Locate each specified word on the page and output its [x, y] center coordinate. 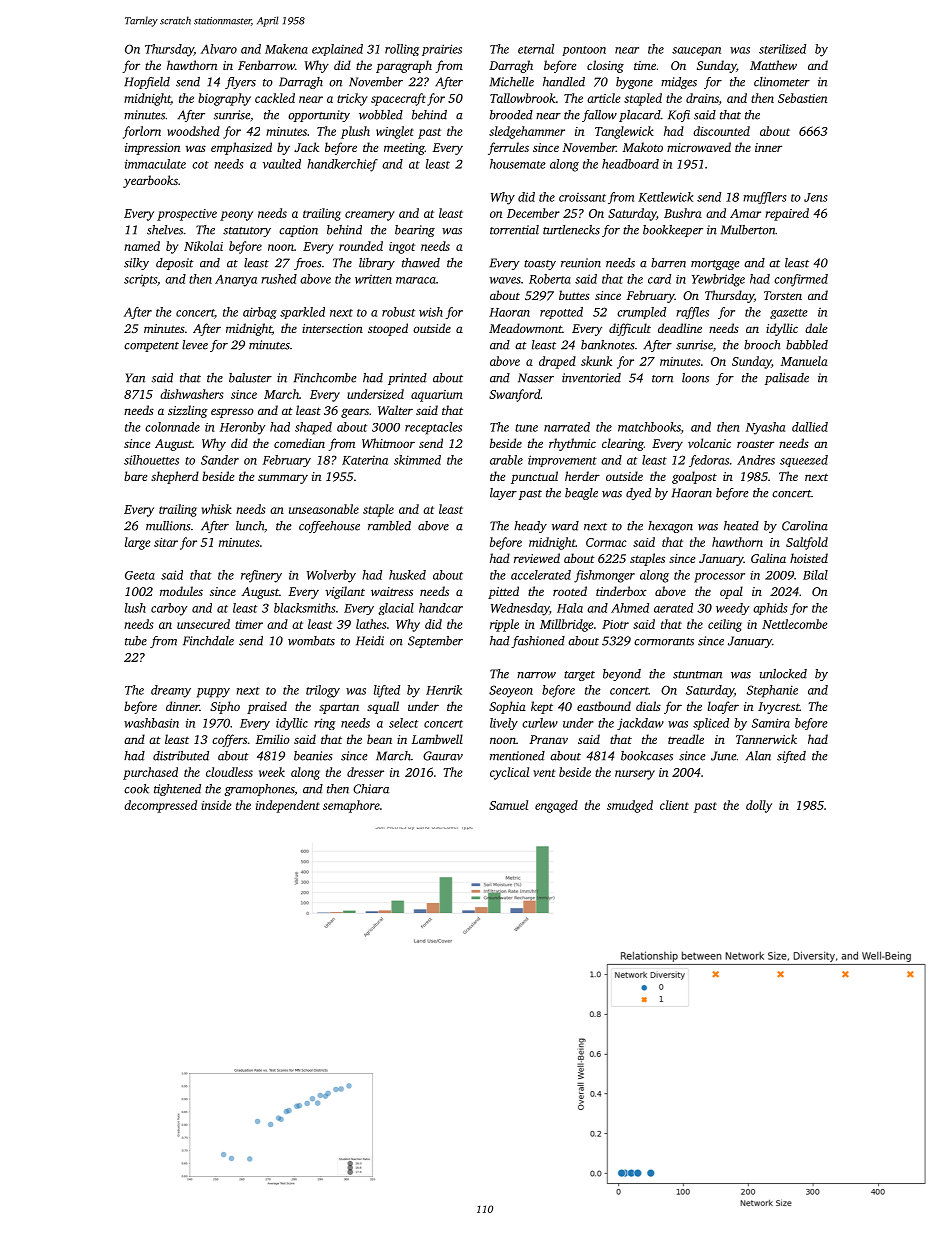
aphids [770, 609]
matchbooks [649, 427]
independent [288, 806]
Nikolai [203, 246]
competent [151, 347]
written [373, 279]
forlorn [142, 132]
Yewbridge [718, 280]
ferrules [508, 148]
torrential [514, 230]
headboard [630, 164]
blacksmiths [304, 608]
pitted [503, 592]
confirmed [801, 280]
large [137, 543]
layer [503, 494]
